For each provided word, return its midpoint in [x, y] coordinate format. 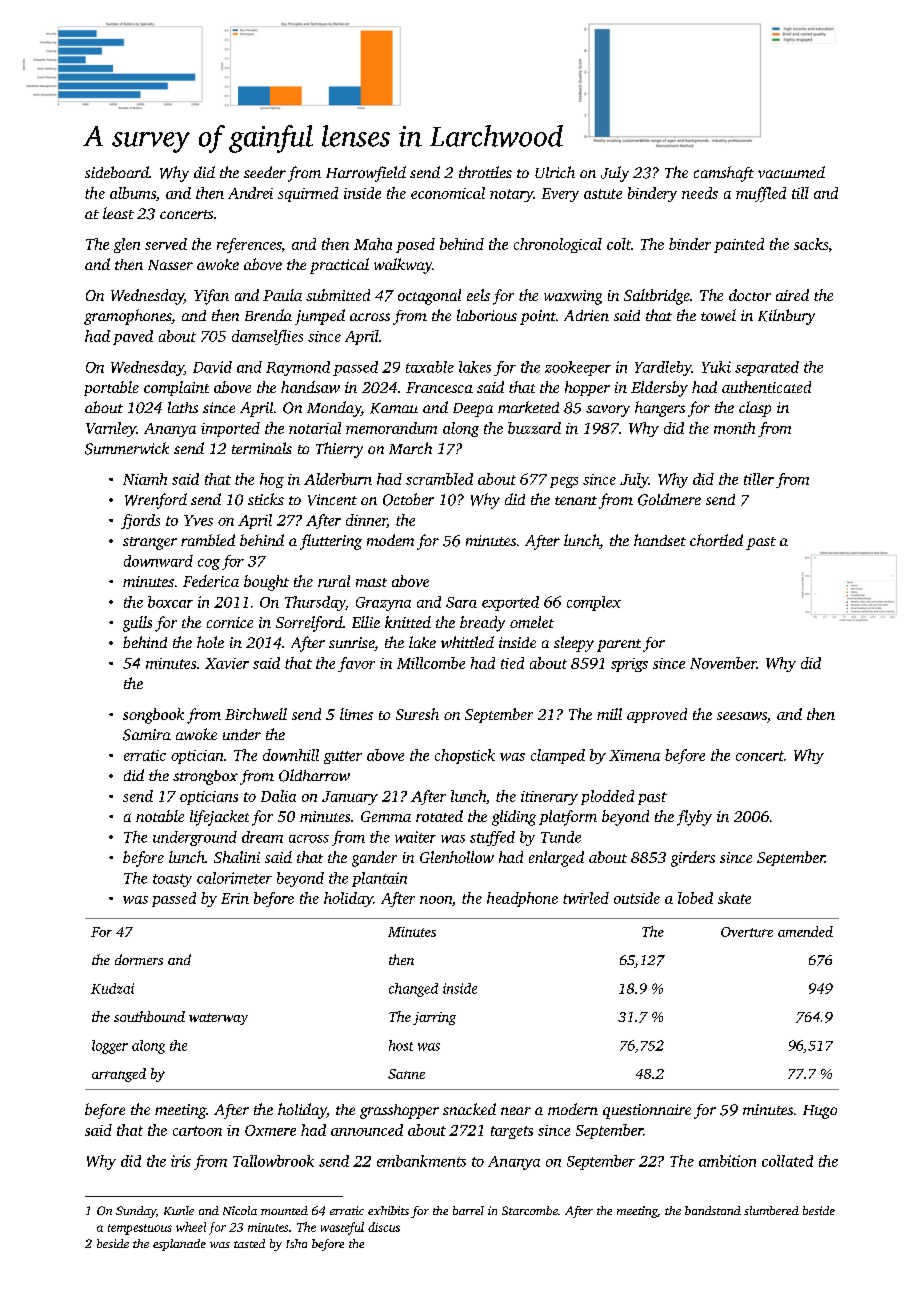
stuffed [492, 838]
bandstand [713, 1210]
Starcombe [530, 1210]
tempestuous [140, 1229]
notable [160, 816]
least [118, 213]
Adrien [586, 315]
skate [734, 898]
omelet [532, 622]
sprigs [629, 665]
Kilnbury [786, 317]
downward [158, 561]
